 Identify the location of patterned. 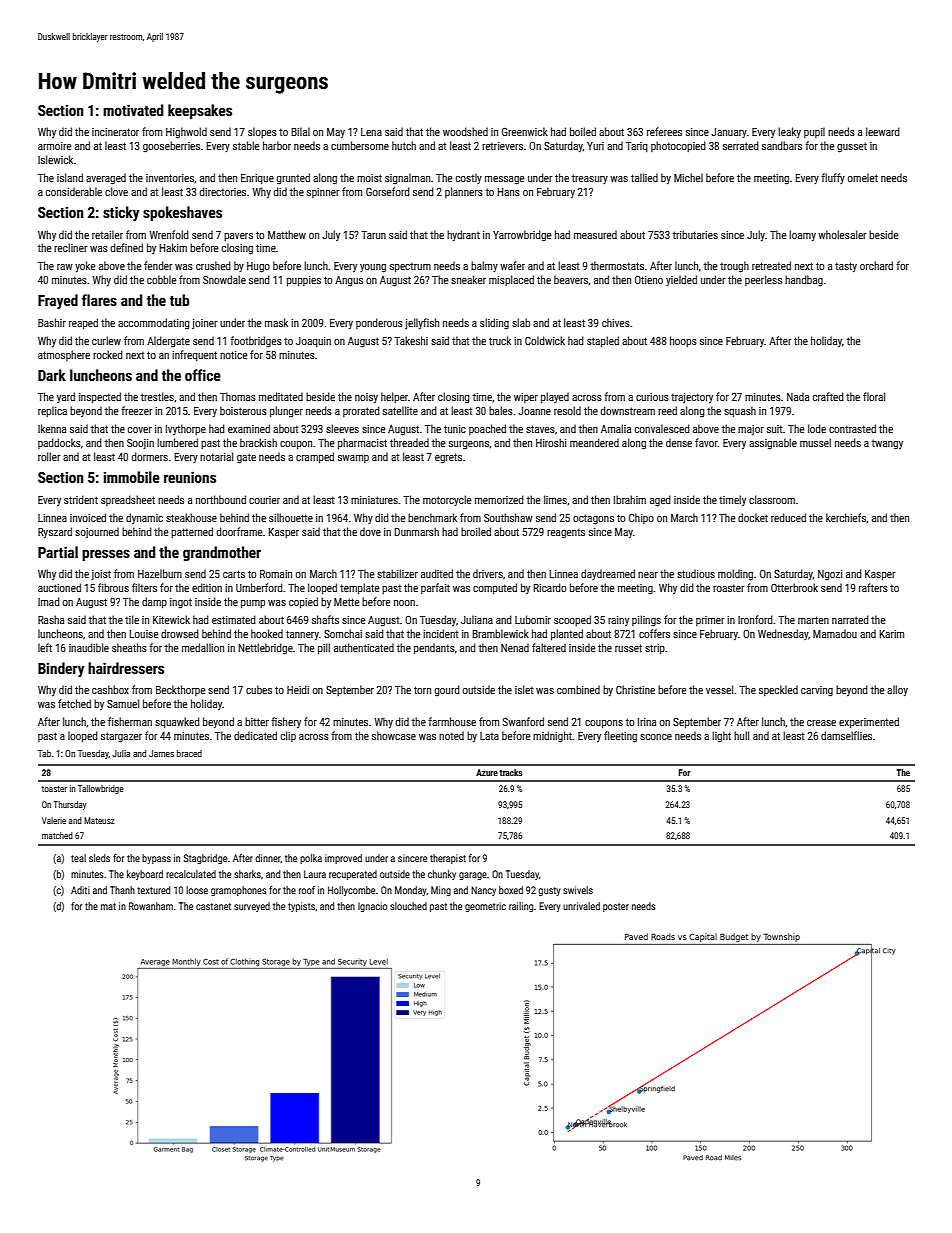
(192, 532).
